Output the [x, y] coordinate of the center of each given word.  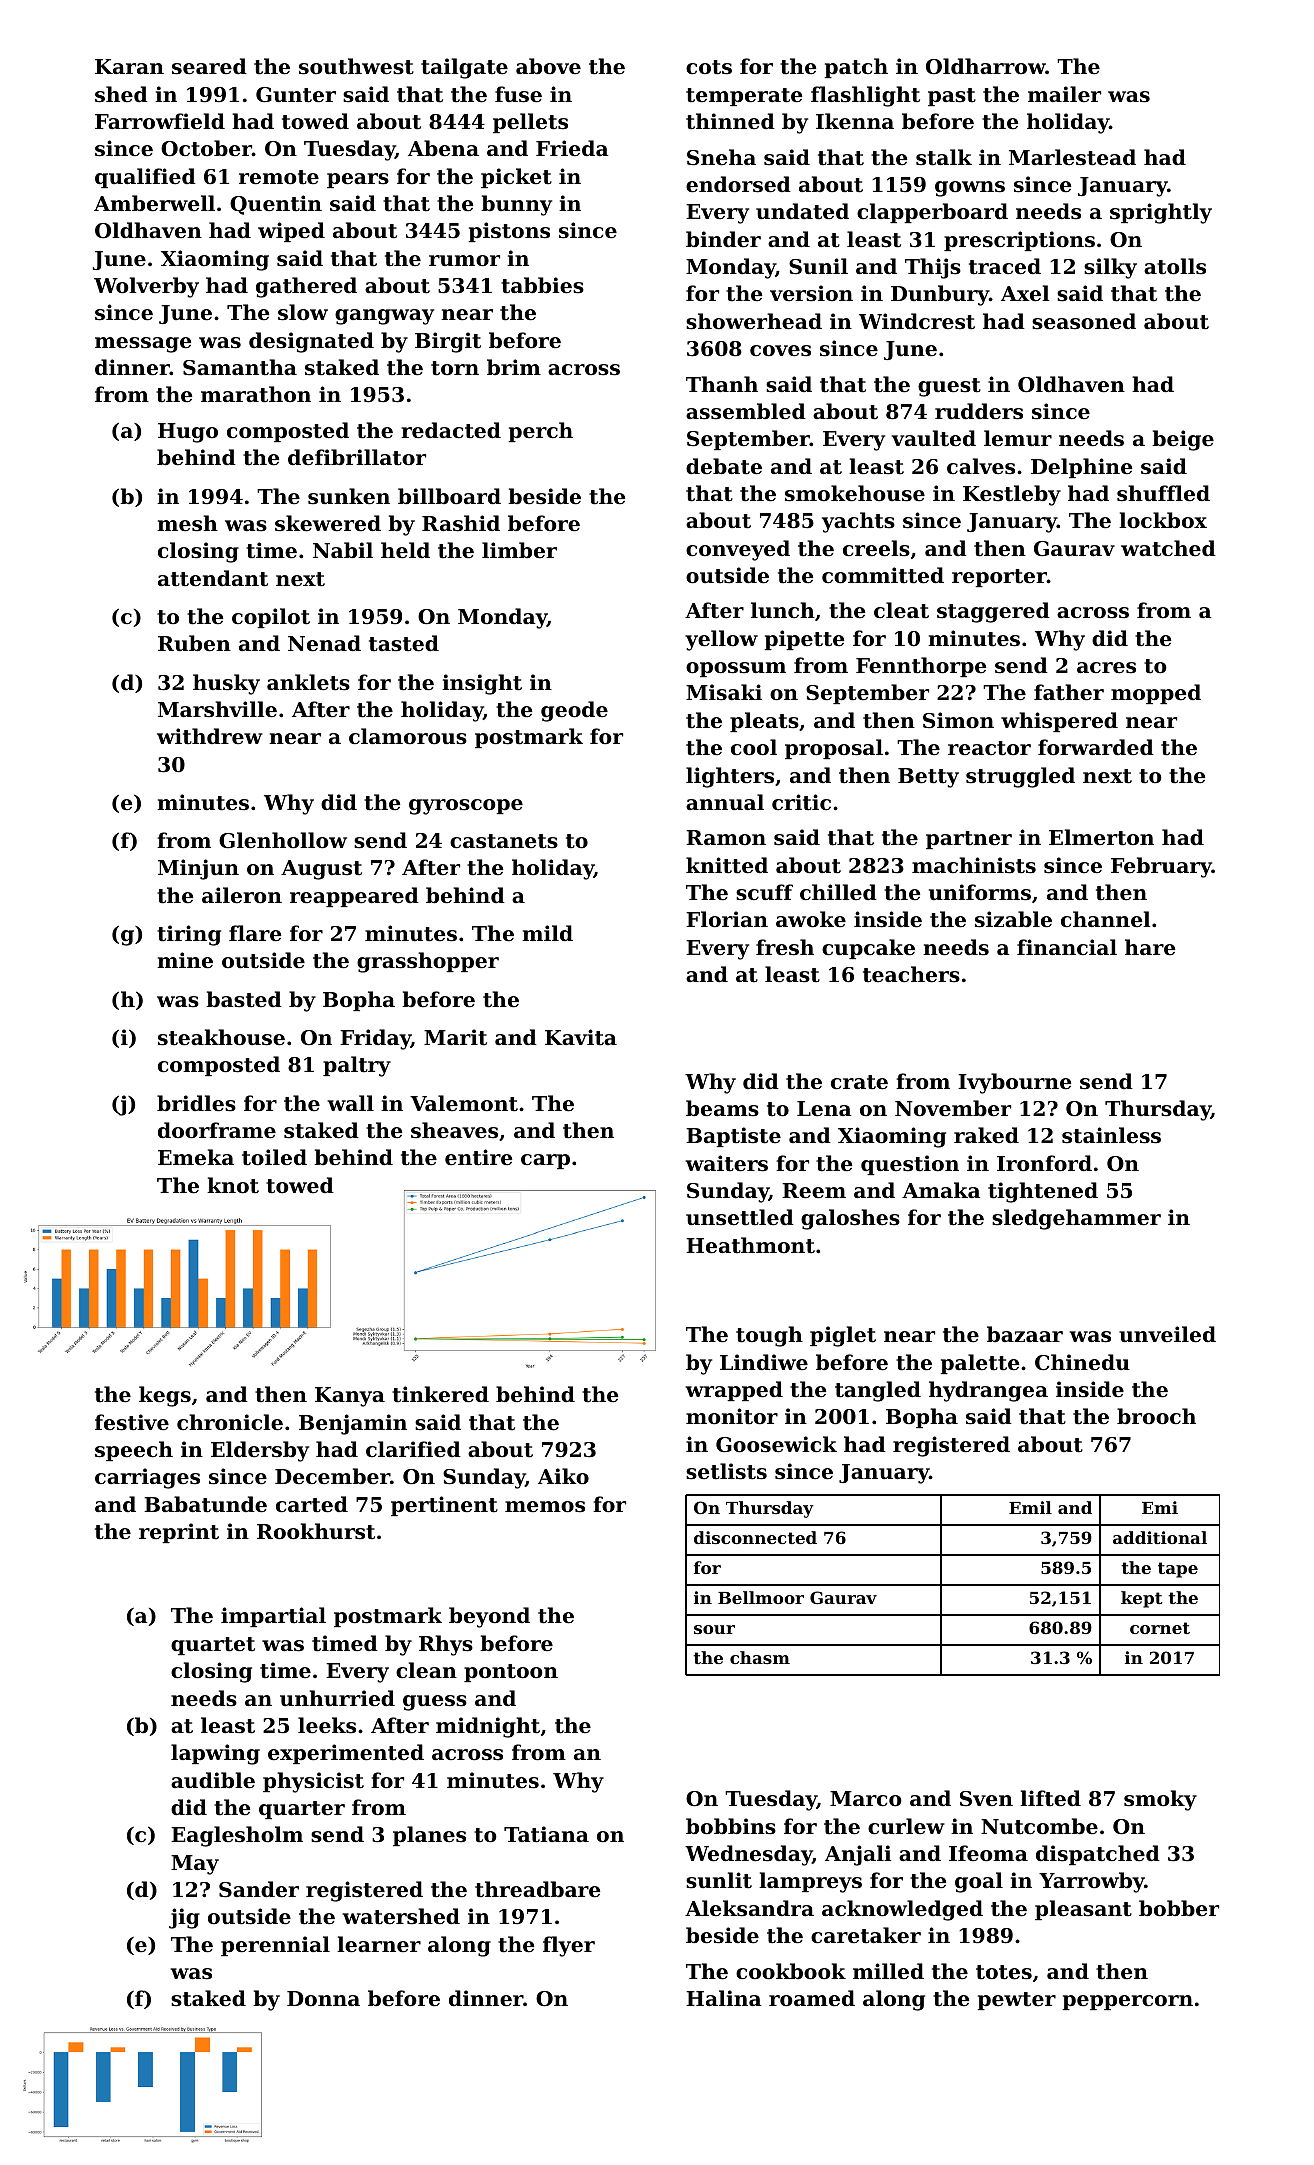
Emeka [196, 1157]
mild [547, 933]
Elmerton [1101, 837]
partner [969, 840]
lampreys [810, 1882]
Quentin [276, 205]
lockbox [1163, 520]
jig [184, 1918]
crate [859, 1082]
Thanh [722, 384]
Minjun [198, 869]
